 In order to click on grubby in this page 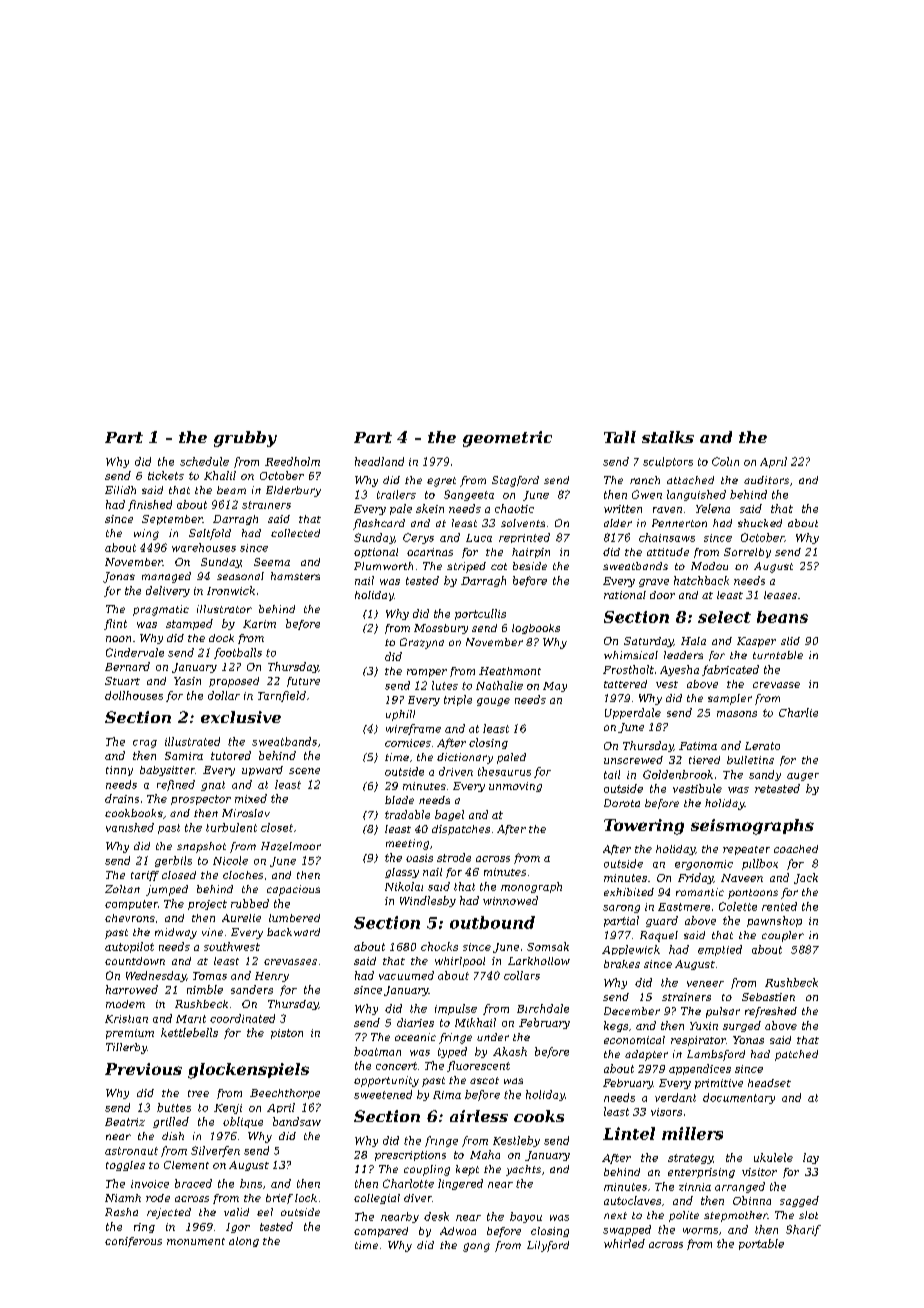, I will do `click(245, 439)`.
